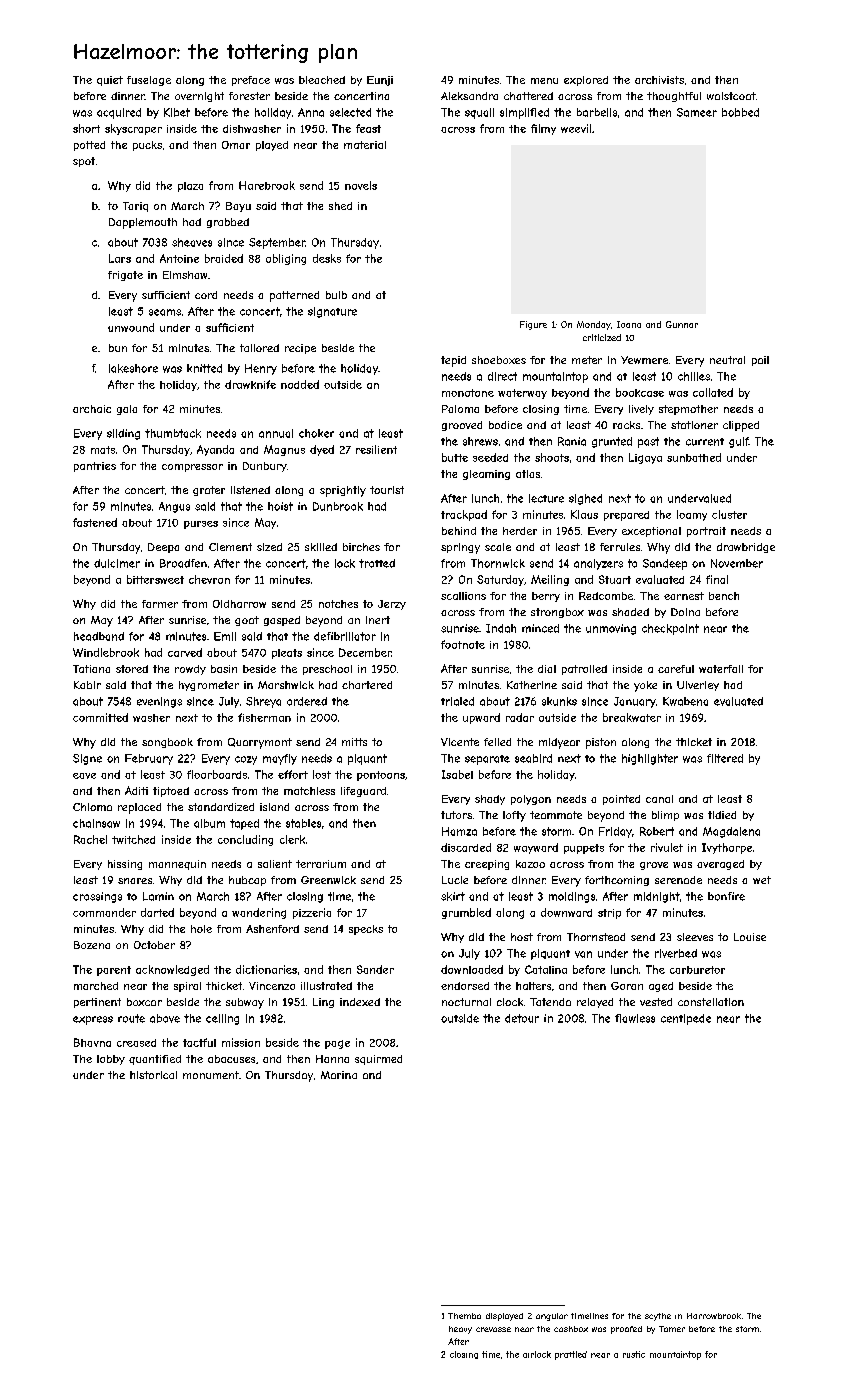  What do you see at coordinates (375, 969) in the screenshot?
I see `Sander` at bounding box center [375, 969].
